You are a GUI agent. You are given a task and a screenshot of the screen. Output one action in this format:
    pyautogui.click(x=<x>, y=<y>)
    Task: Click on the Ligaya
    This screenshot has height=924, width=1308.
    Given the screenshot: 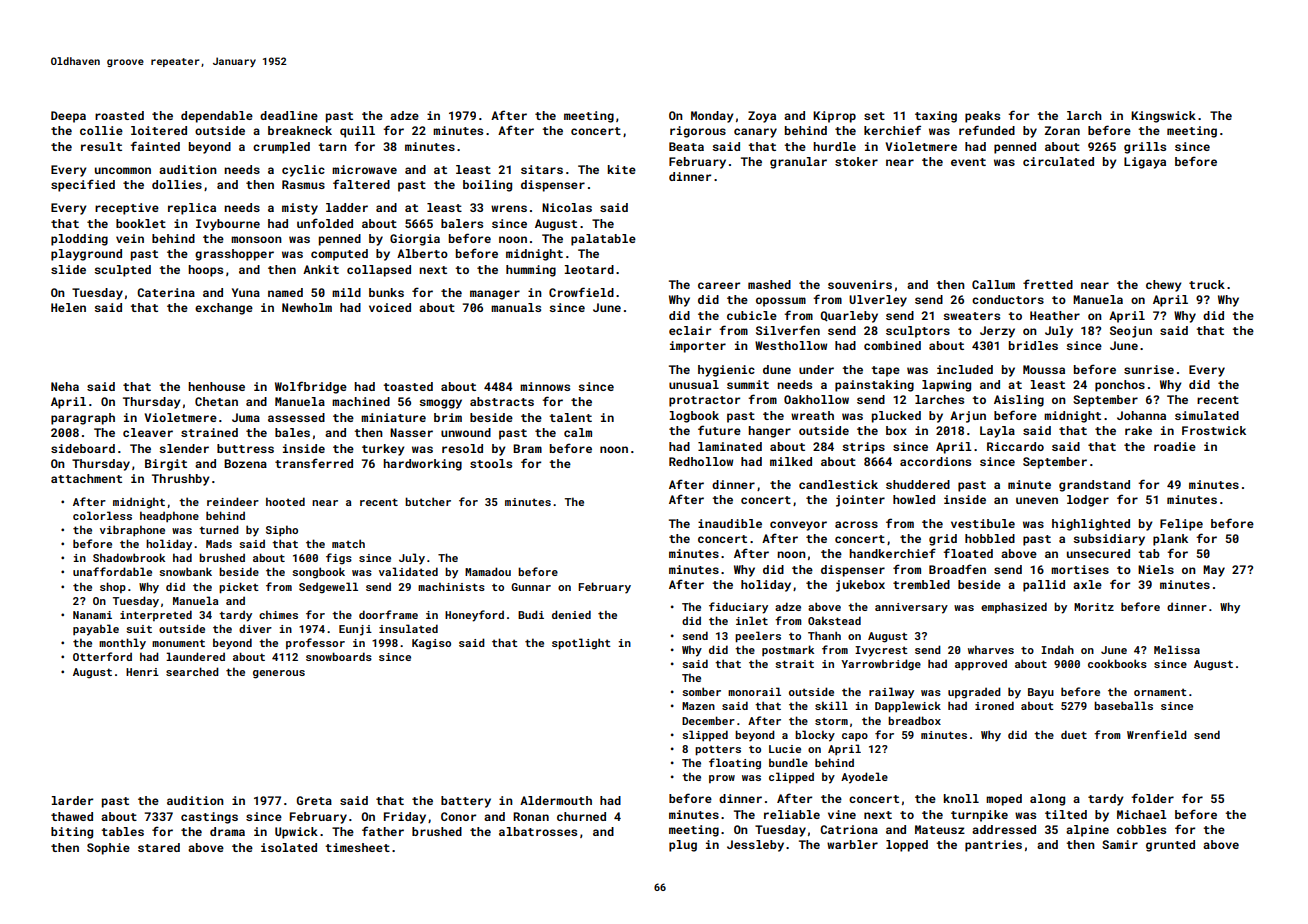 What is the action you would take?
    pyautogui.click(x=1145, y=163)
